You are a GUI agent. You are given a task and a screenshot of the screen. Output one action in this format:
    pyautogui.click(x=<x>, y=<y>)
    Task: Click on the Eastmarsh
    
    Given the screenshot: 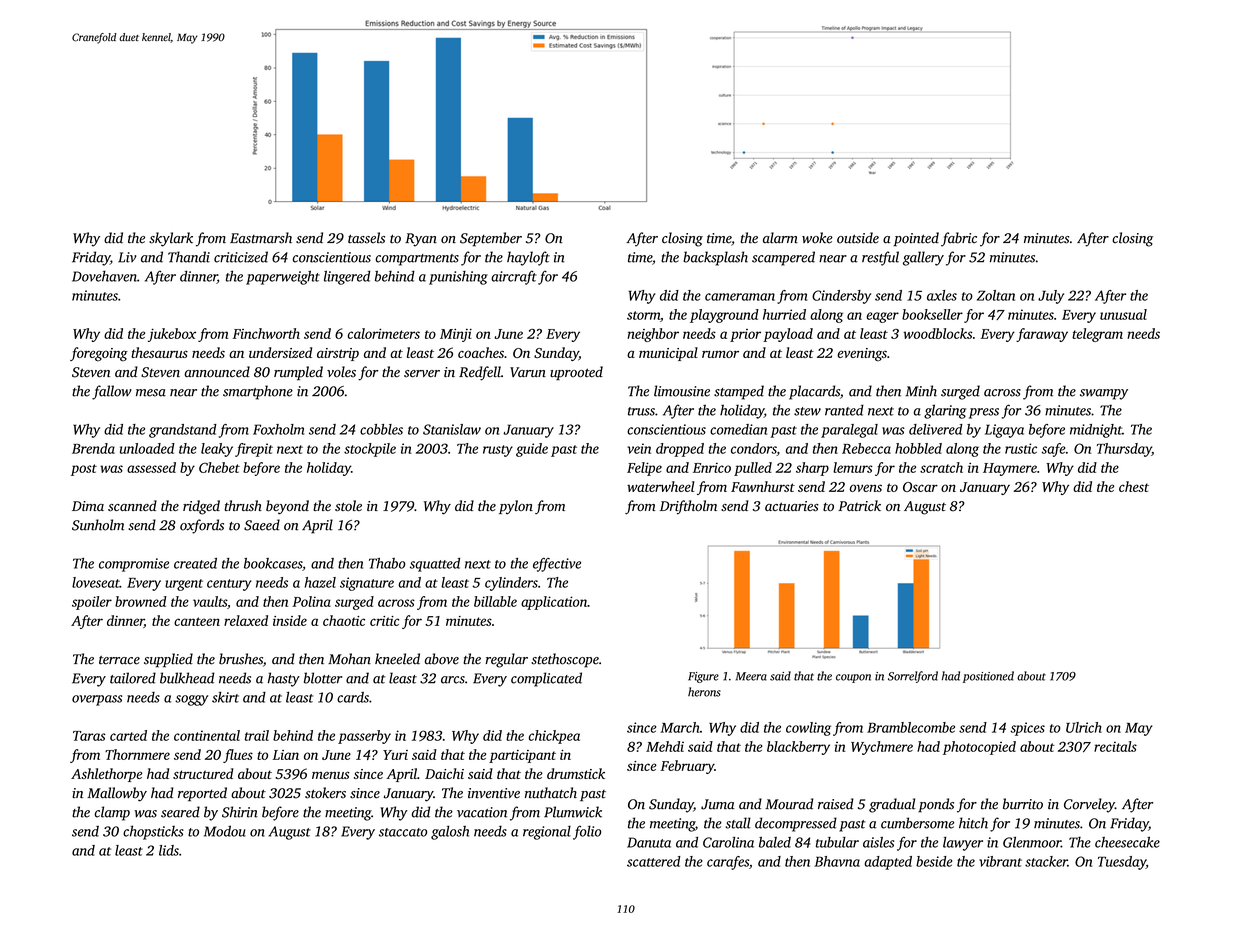 What is the action you would take?
    pyautogui.click(x=261, y=238)
